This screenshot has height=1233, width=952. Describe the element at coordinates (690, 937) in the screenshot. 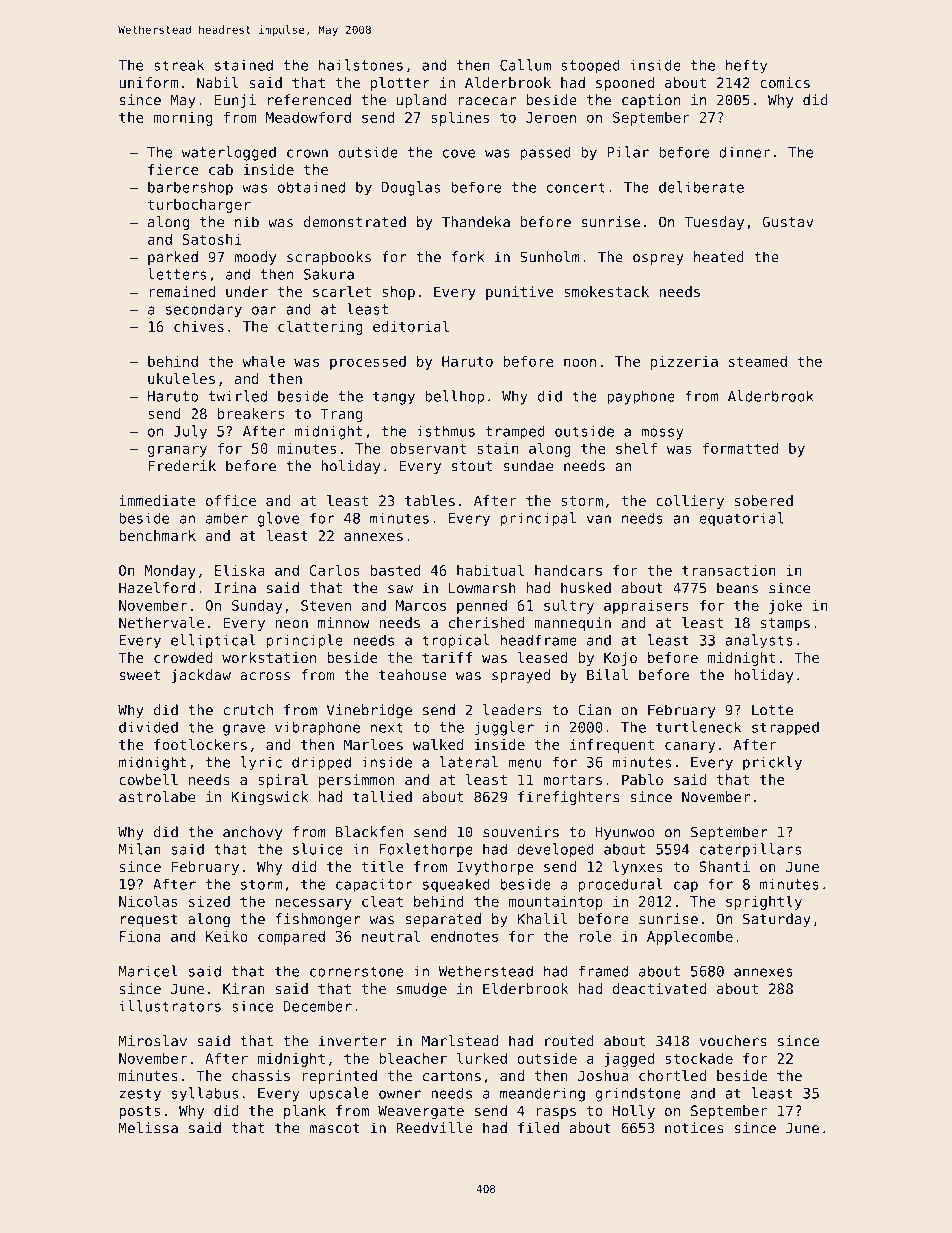

I see `Applecombe` at that location.
